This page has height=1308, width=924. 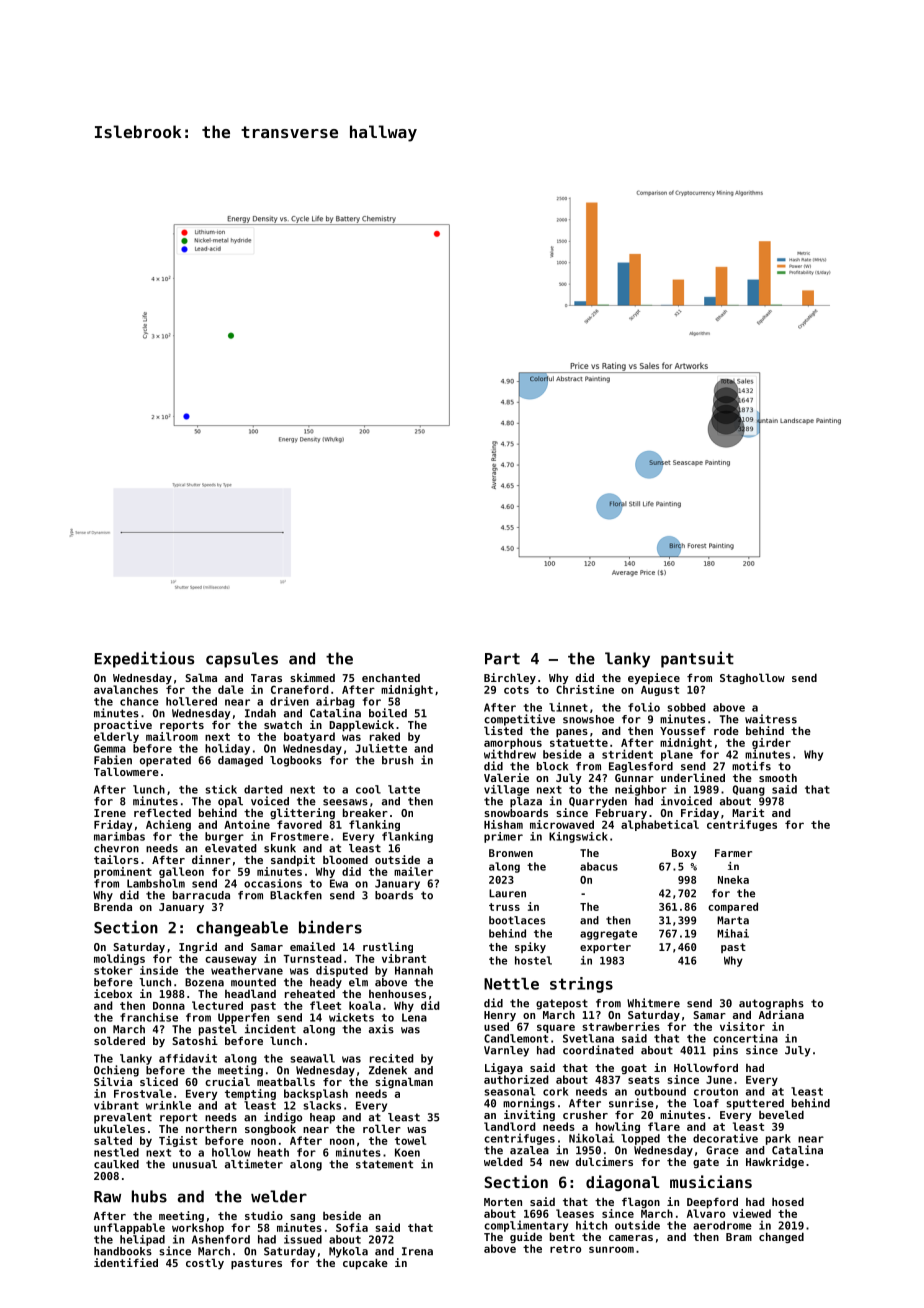 What do you see at coordinates (684, 854) in the page?
I see `Boxy` at bounding box center [684, 854].
